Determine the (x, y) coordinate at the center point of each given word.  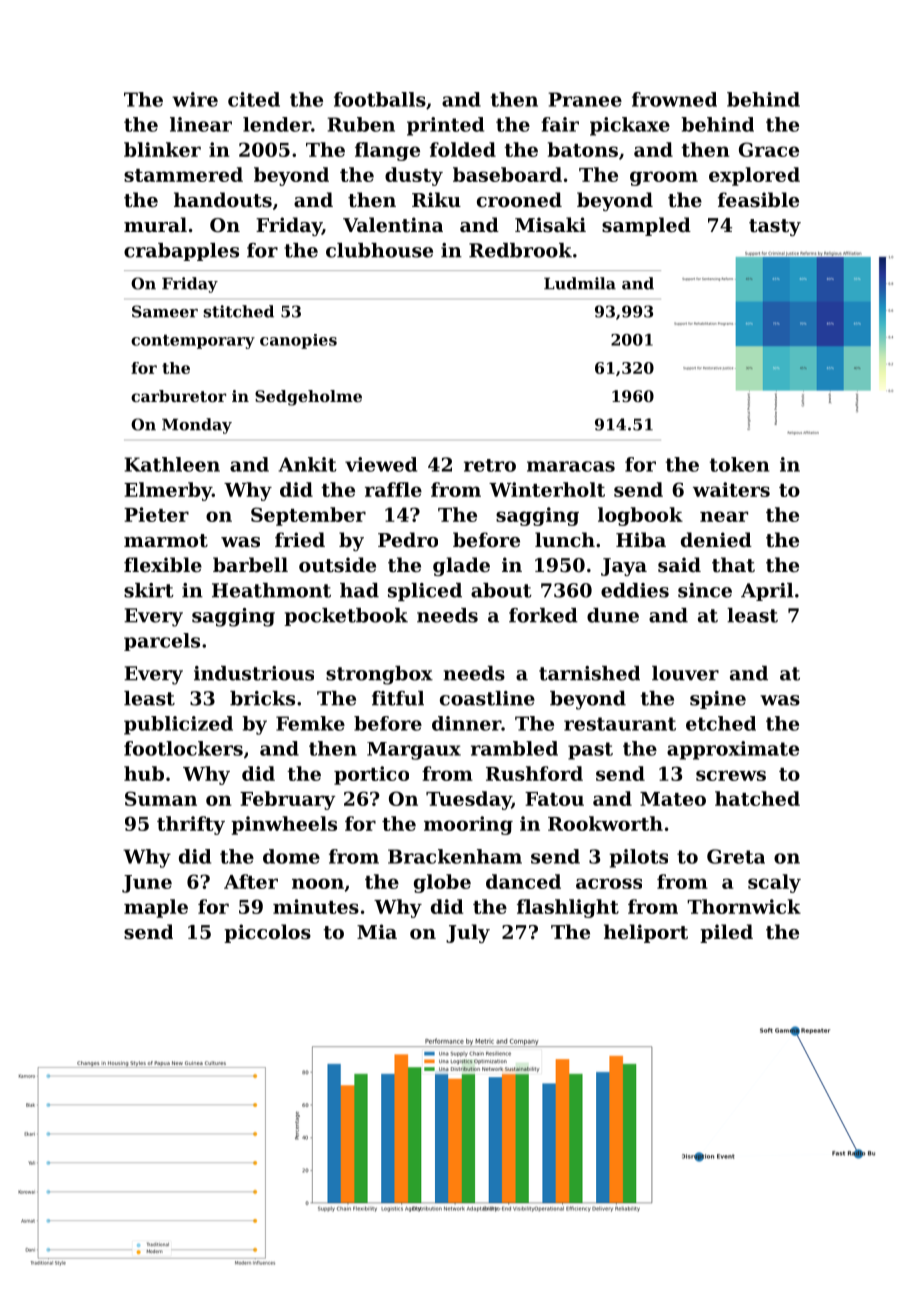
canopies (298, 341)
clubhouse (379, 250)
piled (726, 933)
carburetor (178, 396)
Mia (377, 931)
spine (718, 700)
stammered (183, 174)
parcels (162, 642)
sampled (646, 226)
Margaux (414, 751)
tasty (775, 227)
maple (156, 908)
